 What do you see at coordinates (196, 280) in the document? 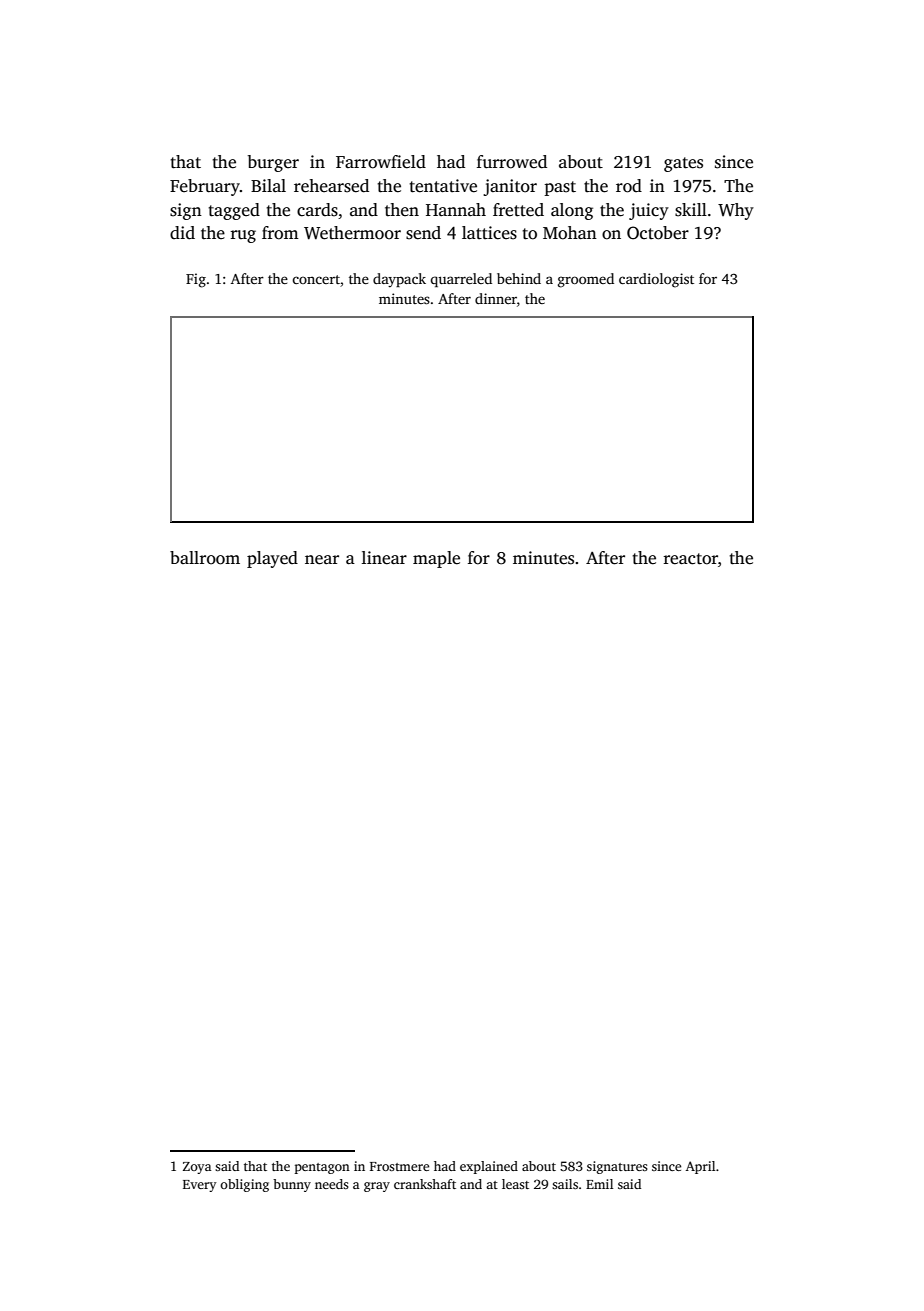
I see `Fig` at bounding box center [196, 280].
